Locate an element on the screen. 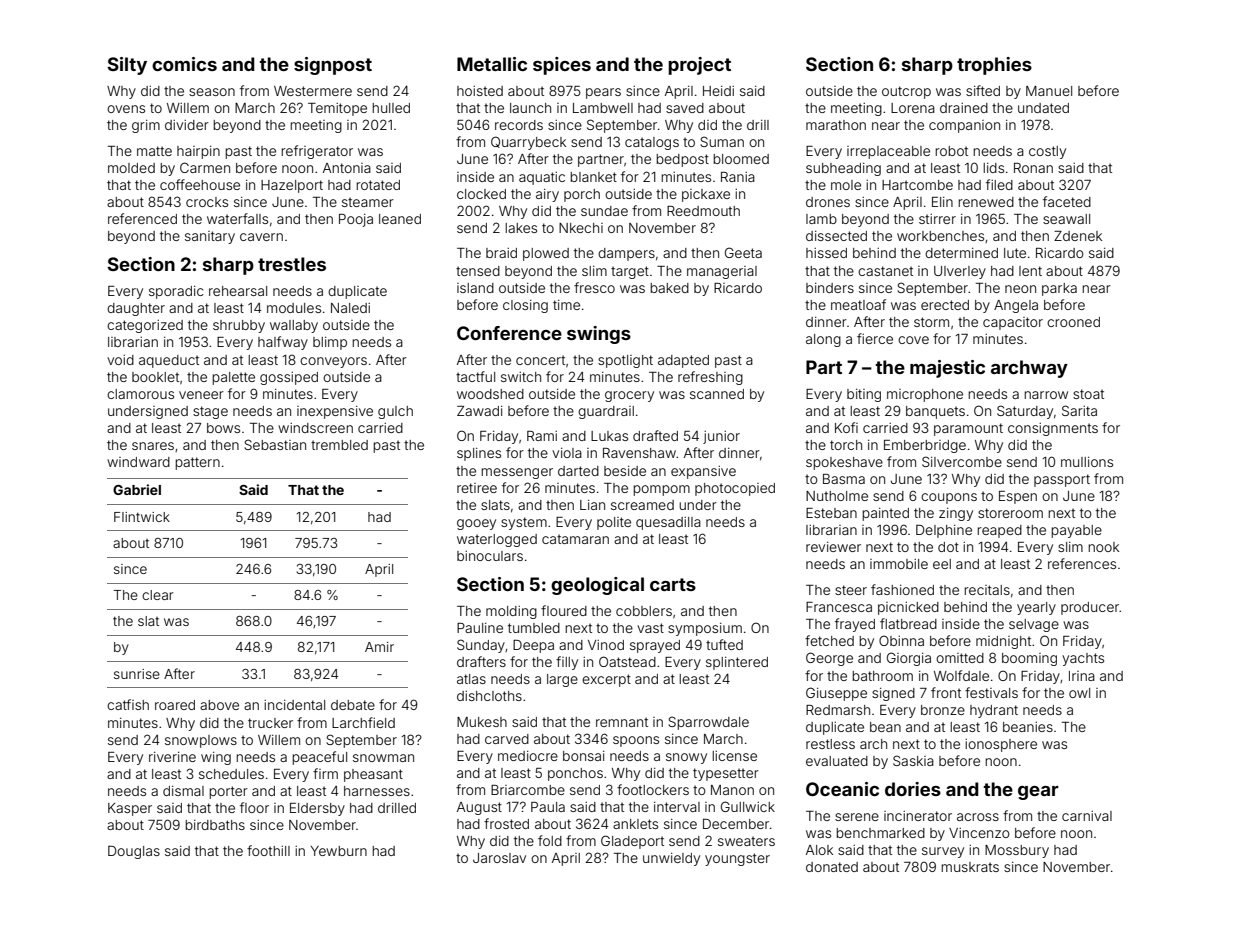 This screenshot has width=1233, height=952. binders is located at coordinates (830, 288).
